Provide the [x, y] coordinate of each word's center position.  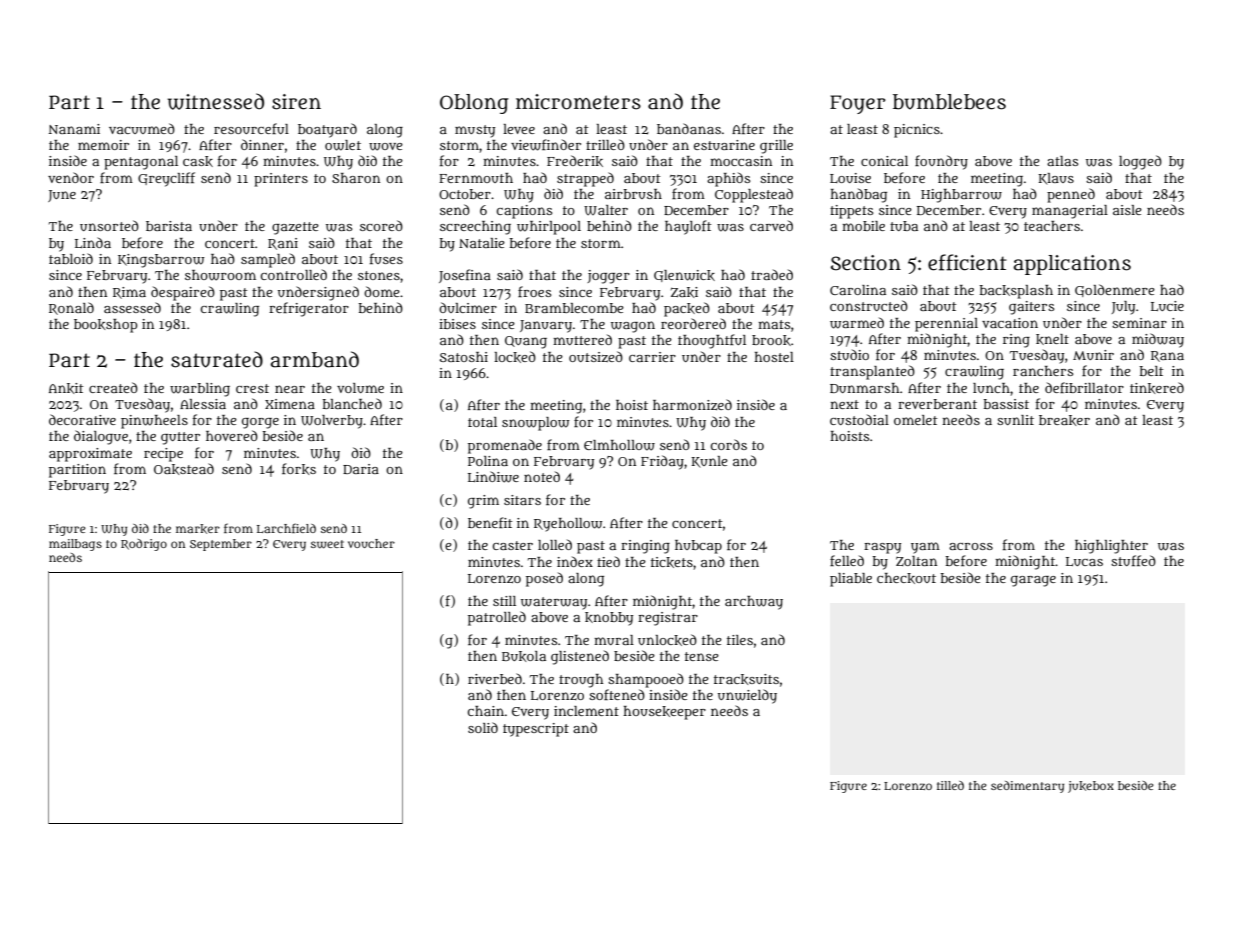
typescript [536, 730]
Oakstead [184, 469]
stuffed [1133, 560]
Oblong [474, 104]
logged [1140, 162]
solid [483, 727]
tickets [672, 562]
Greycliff [166, 179]
